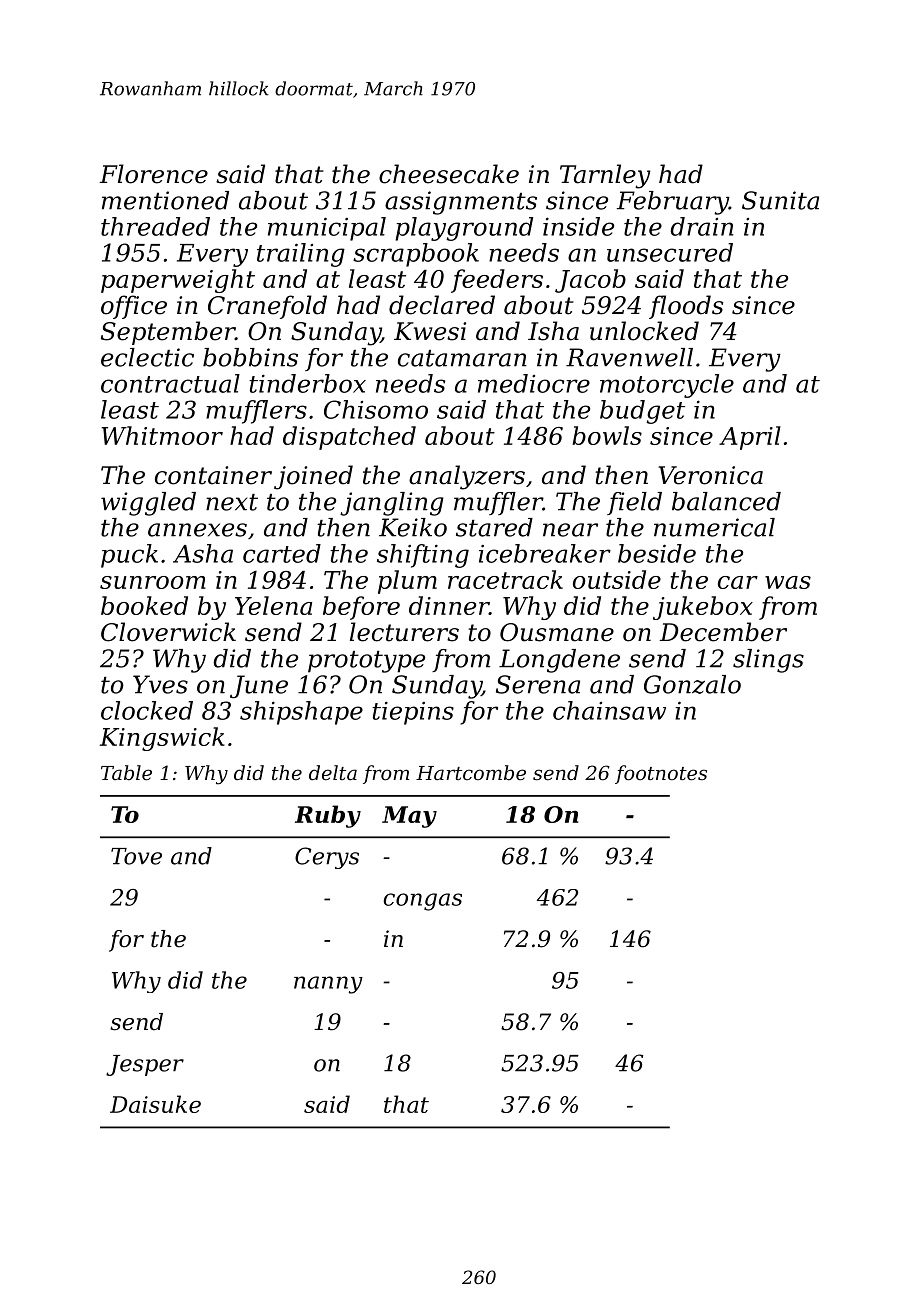  What do you see at coordinates (644, 331) in the document?
I see `unlocked` at bounding box center [644, 331].
